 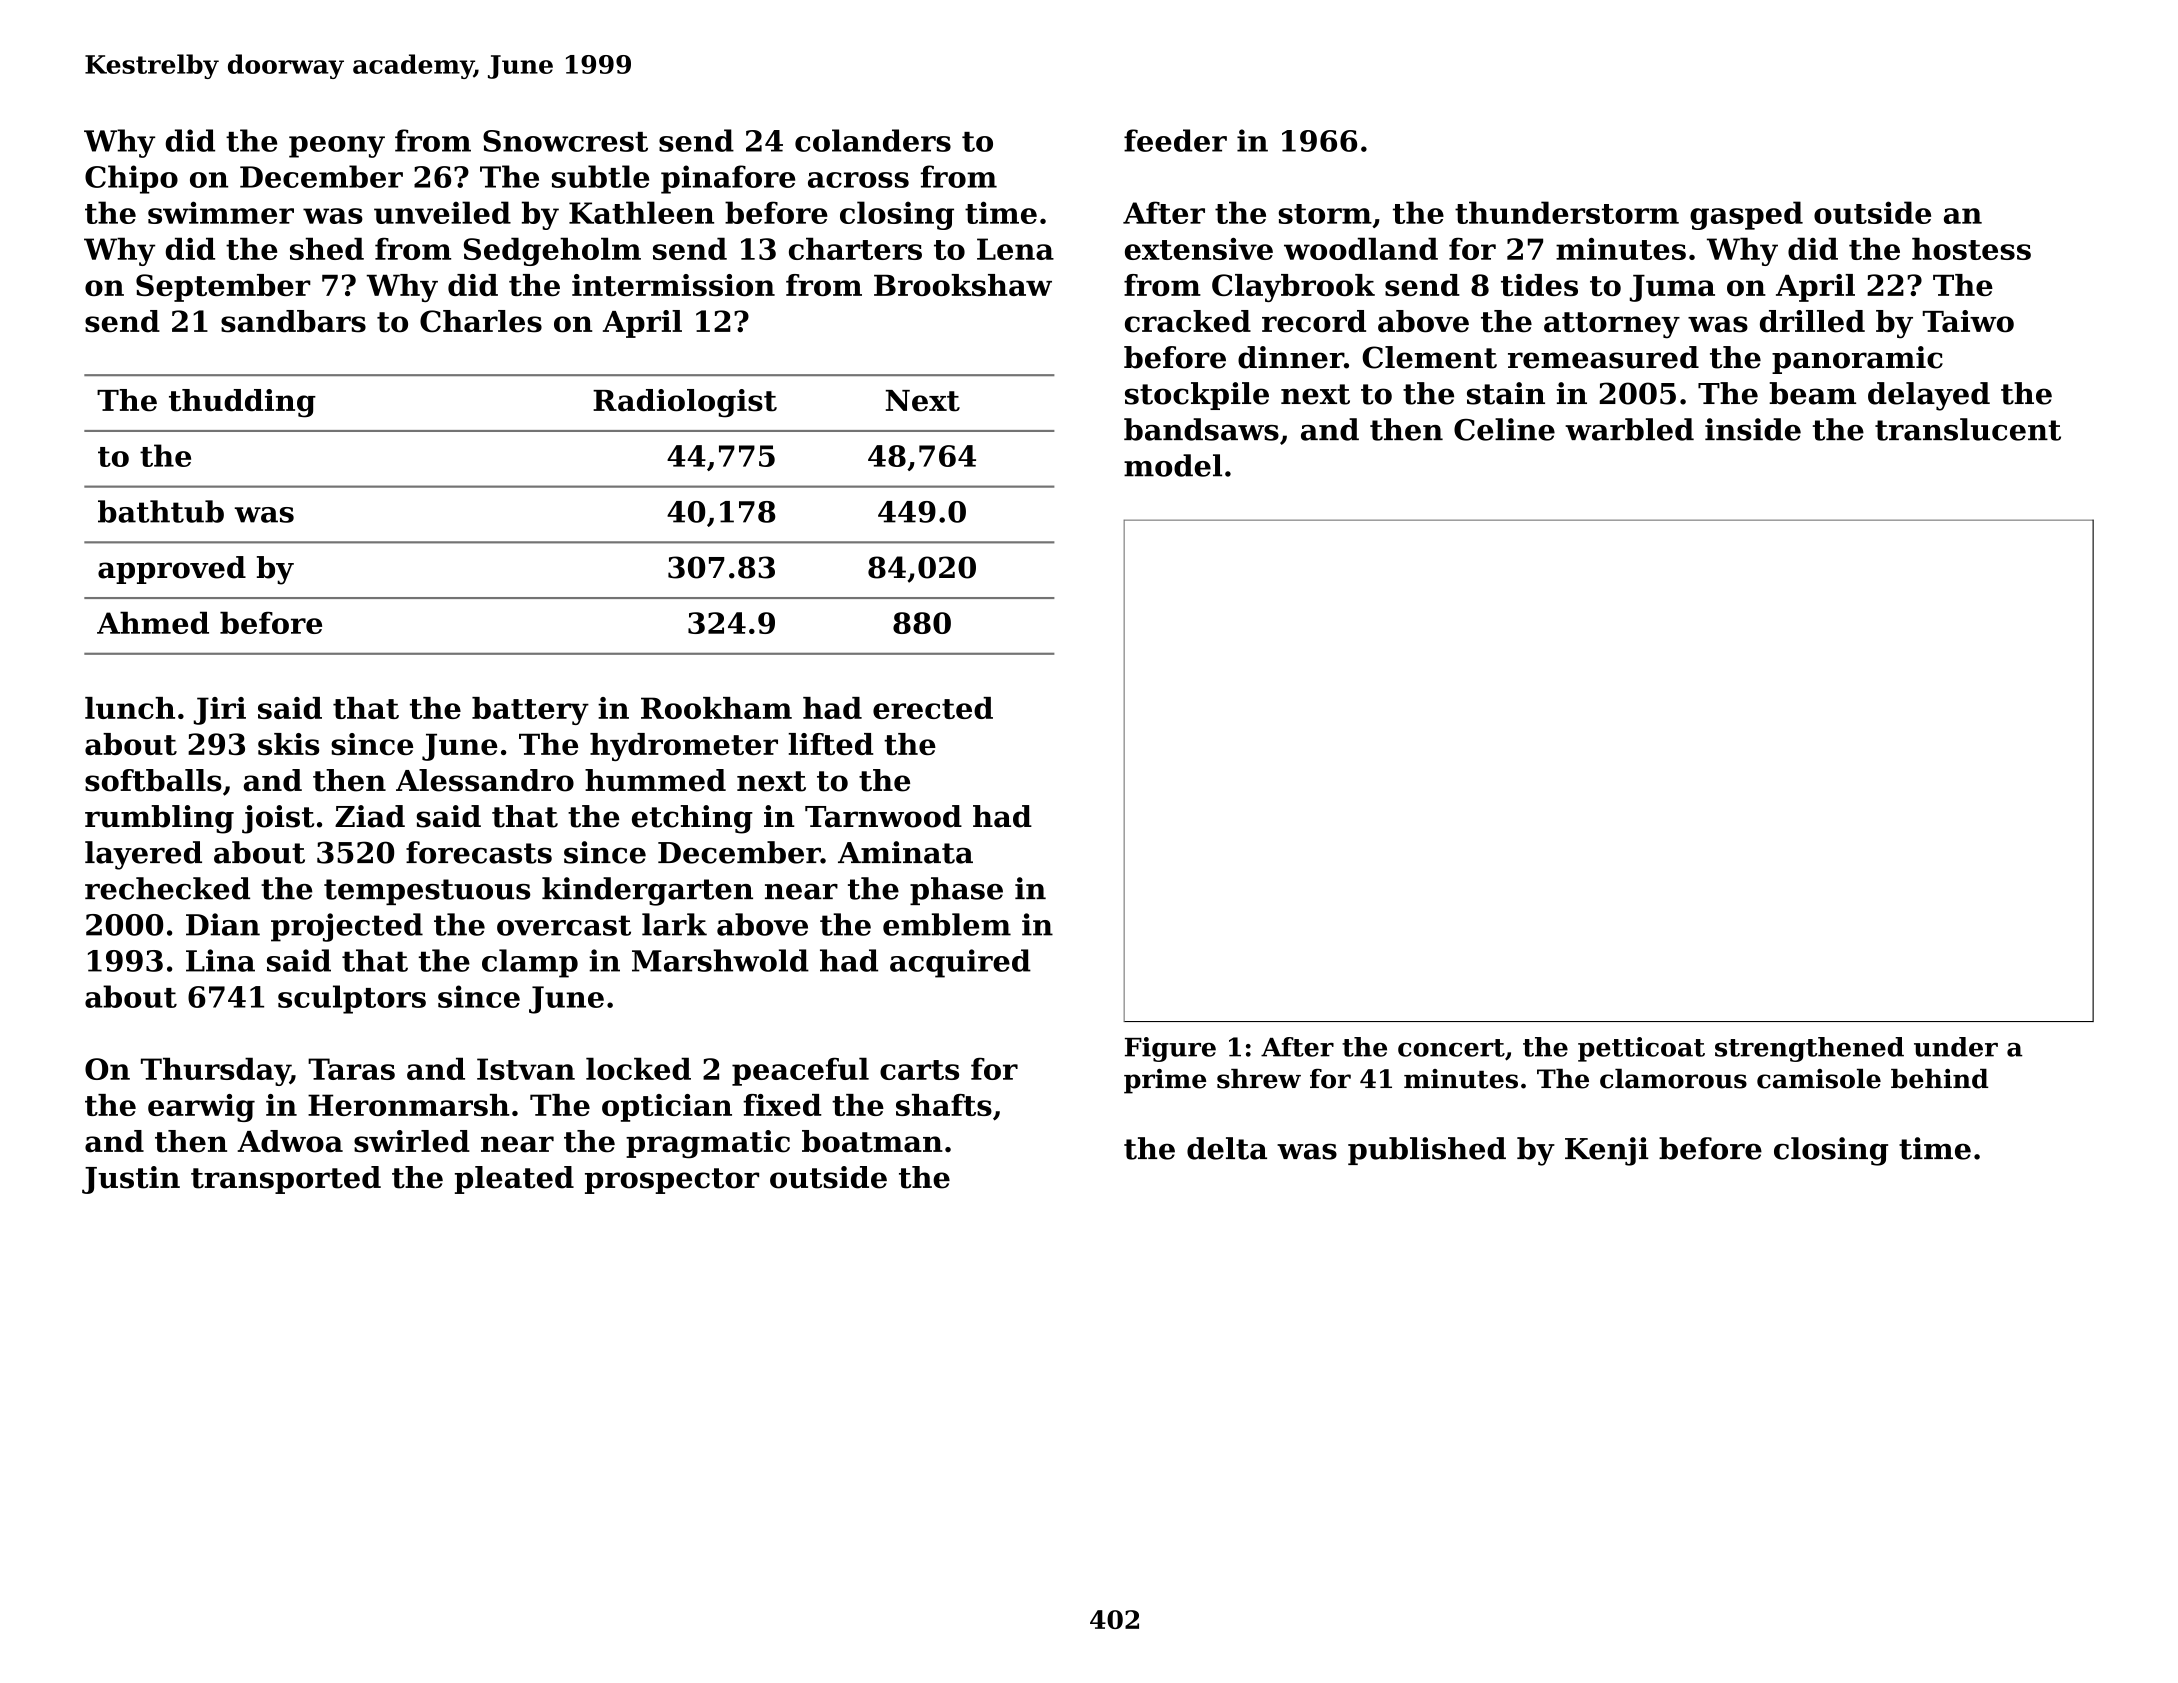 What do you see at coordinates (1641, 1049) in the image?
I see `petticoat` at bounding box center [1641, 1049].
